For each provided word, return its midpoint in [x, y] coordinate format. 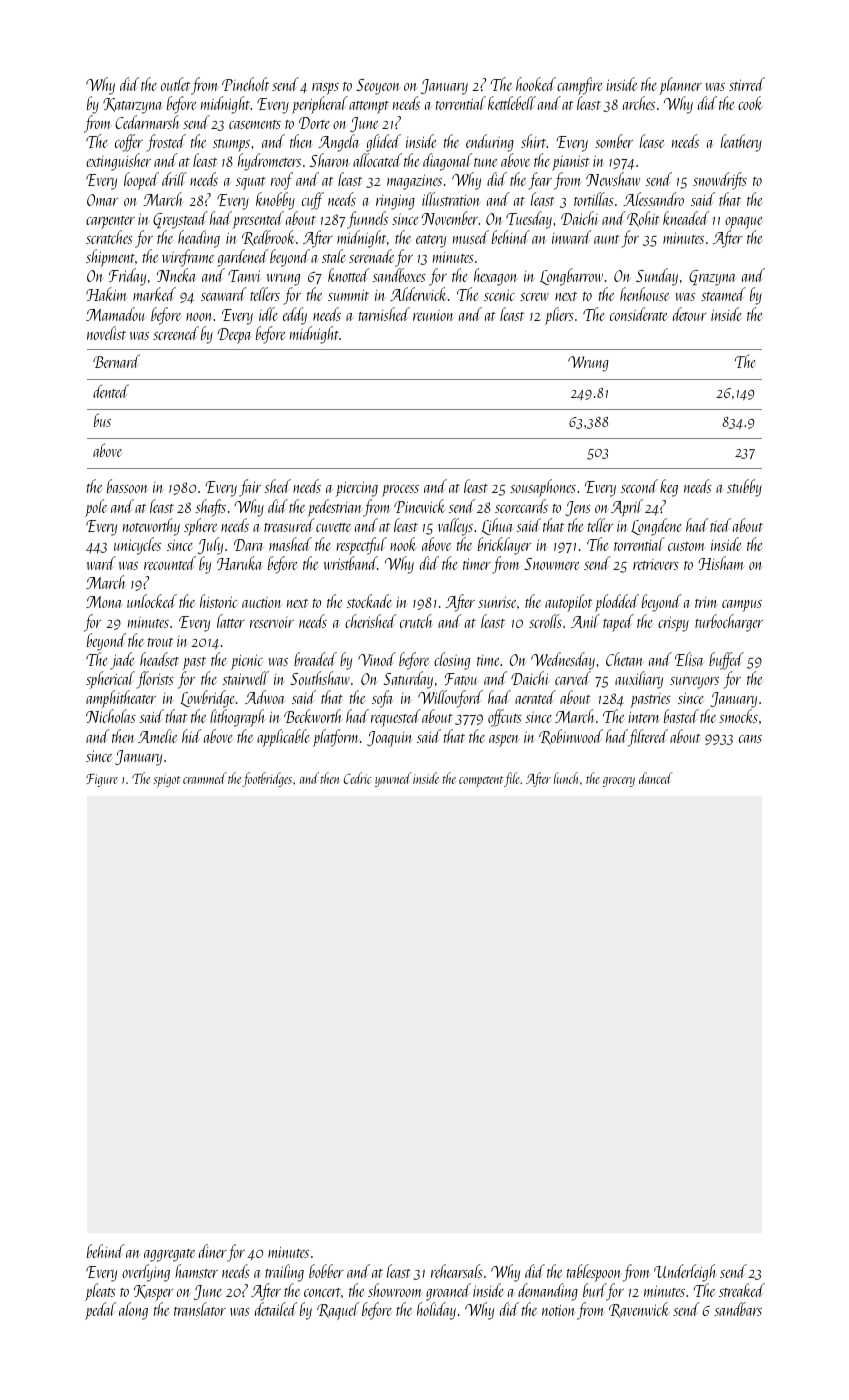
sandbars [738, 1309]
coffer [129, 143]
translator [200, 1309]
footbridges [267, 779]
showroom [395, 1290]
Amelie [157, 736]
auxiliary [639, 680]
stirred [747, 84]
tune [485, 162]
